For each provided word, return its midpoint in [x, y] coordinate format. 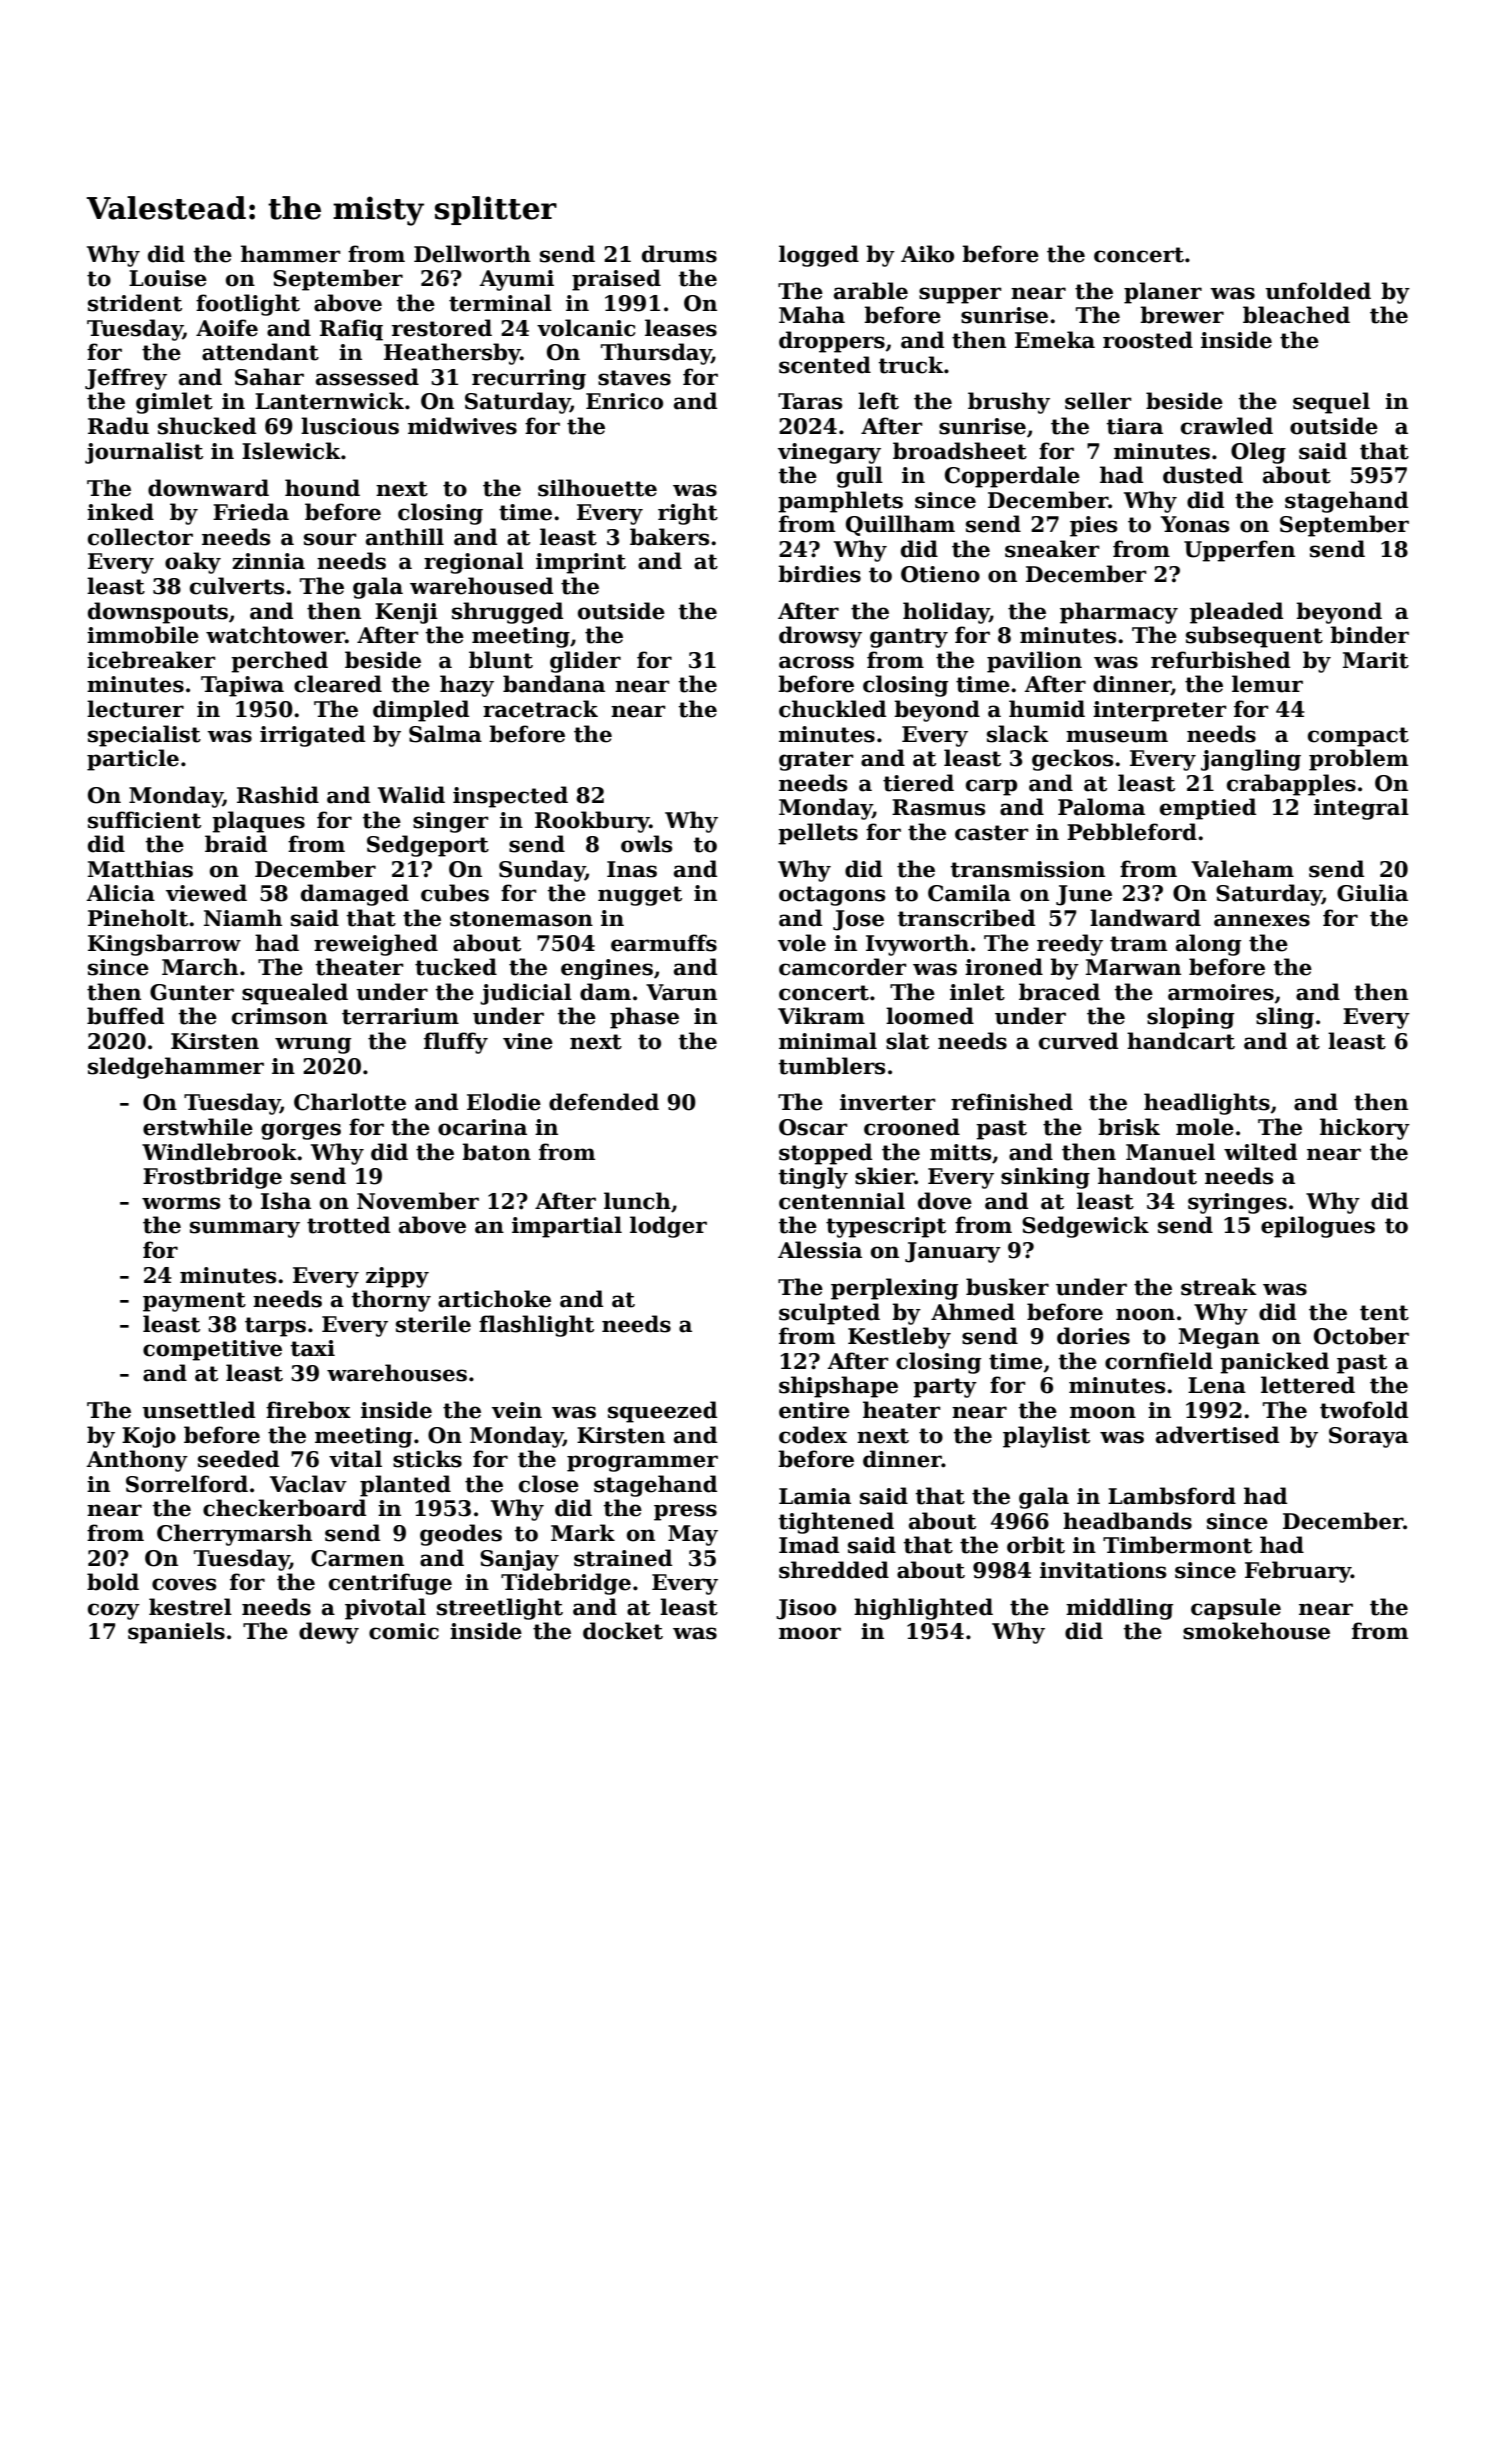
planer [1163, 293]
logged [819, 256]
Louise [168, 278]
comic [404, 1631]
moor [810, 1633]
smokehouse [1256, 1631]
